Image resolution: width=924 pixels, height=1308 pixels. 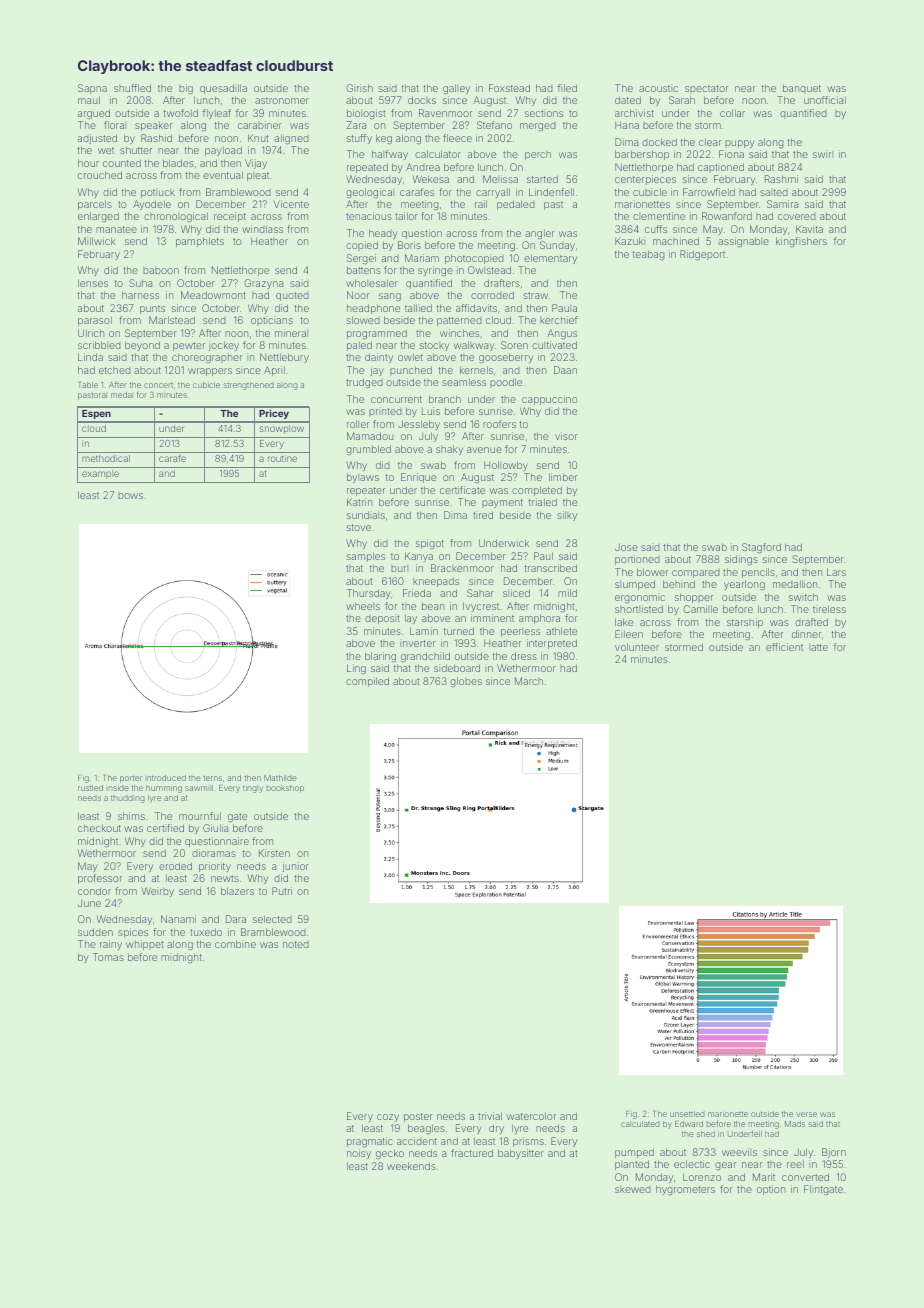 What do you see at coordinates (130, 495) in the image?
I see `bows` at bounding box center [130, 495].
